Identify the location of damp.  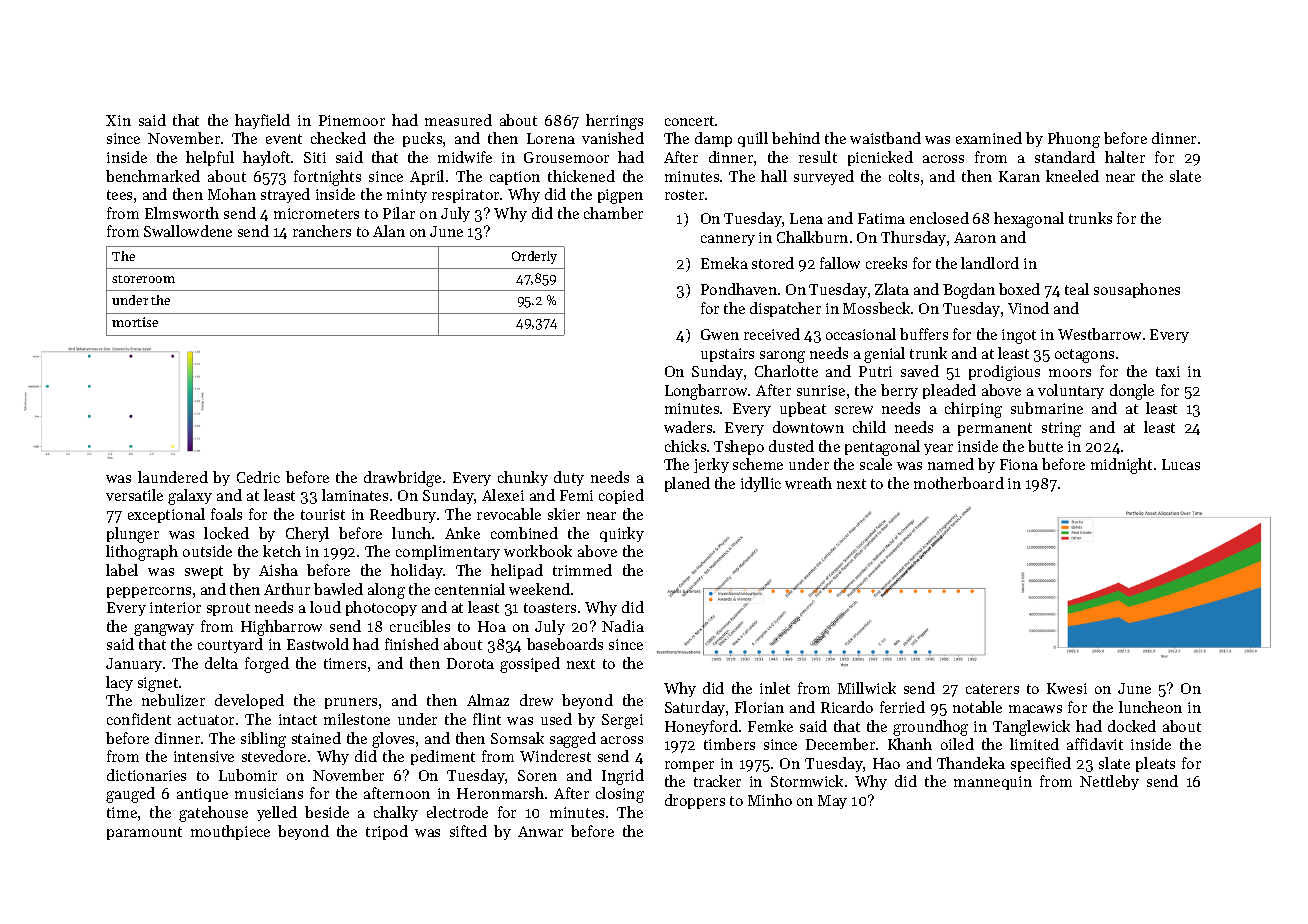
(713, 139).
